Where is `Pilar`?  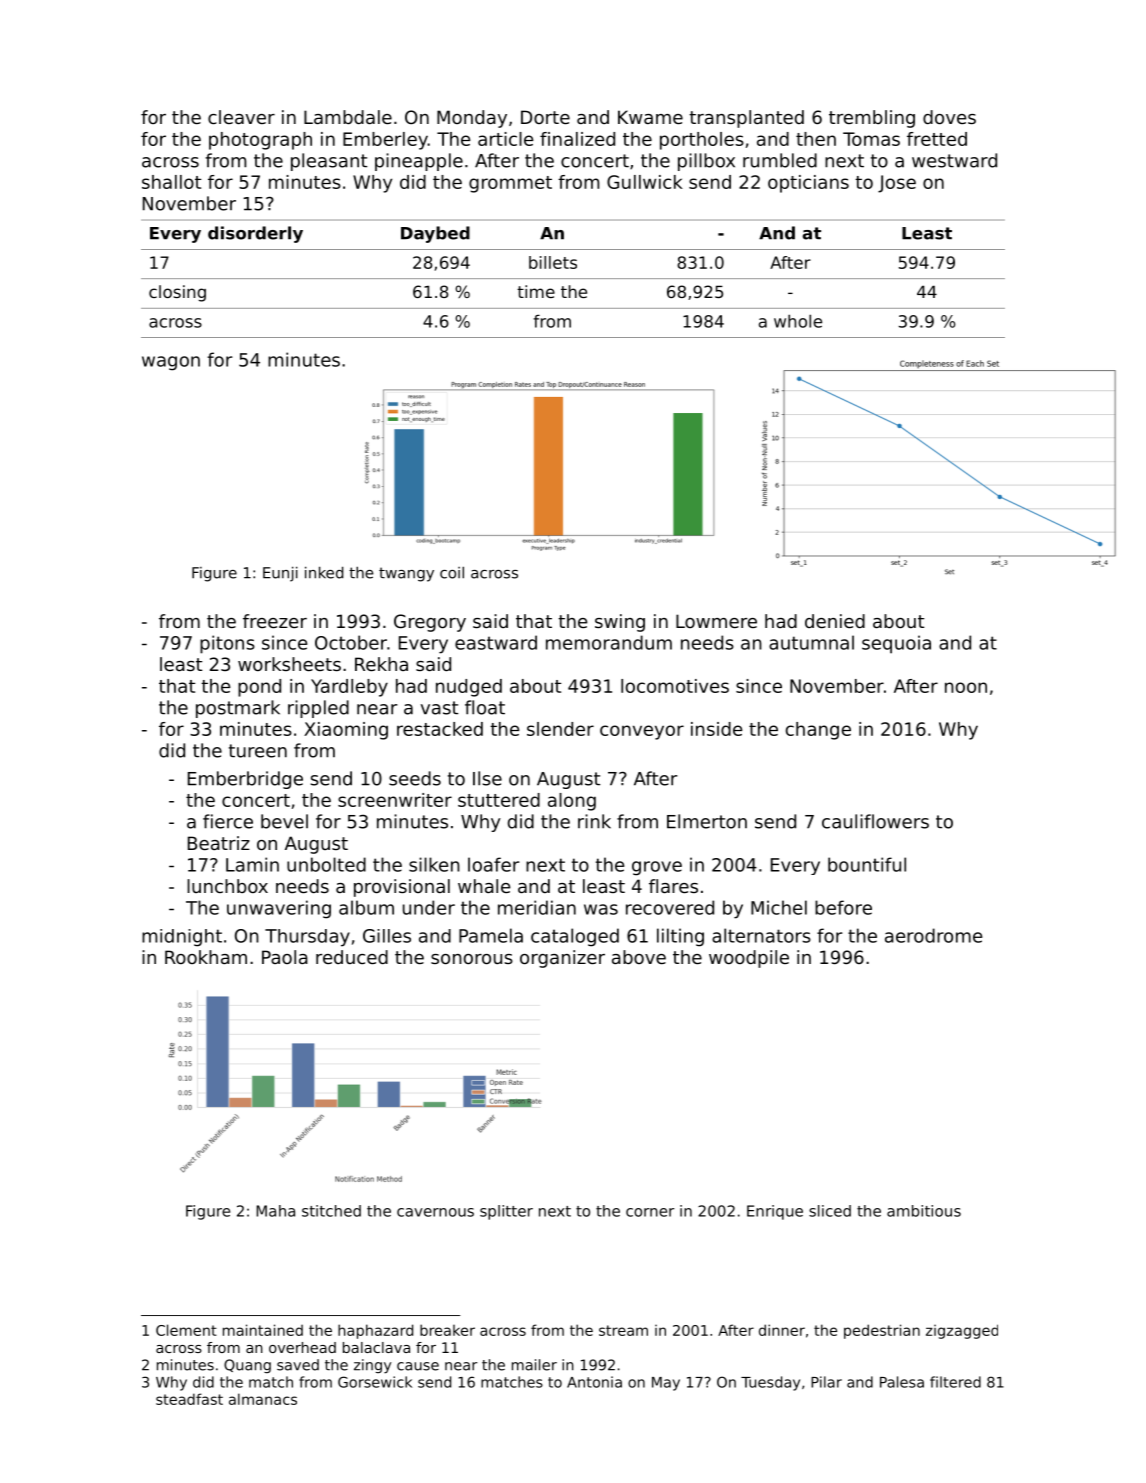
Pilar is located at coordinates (826, 1382).
